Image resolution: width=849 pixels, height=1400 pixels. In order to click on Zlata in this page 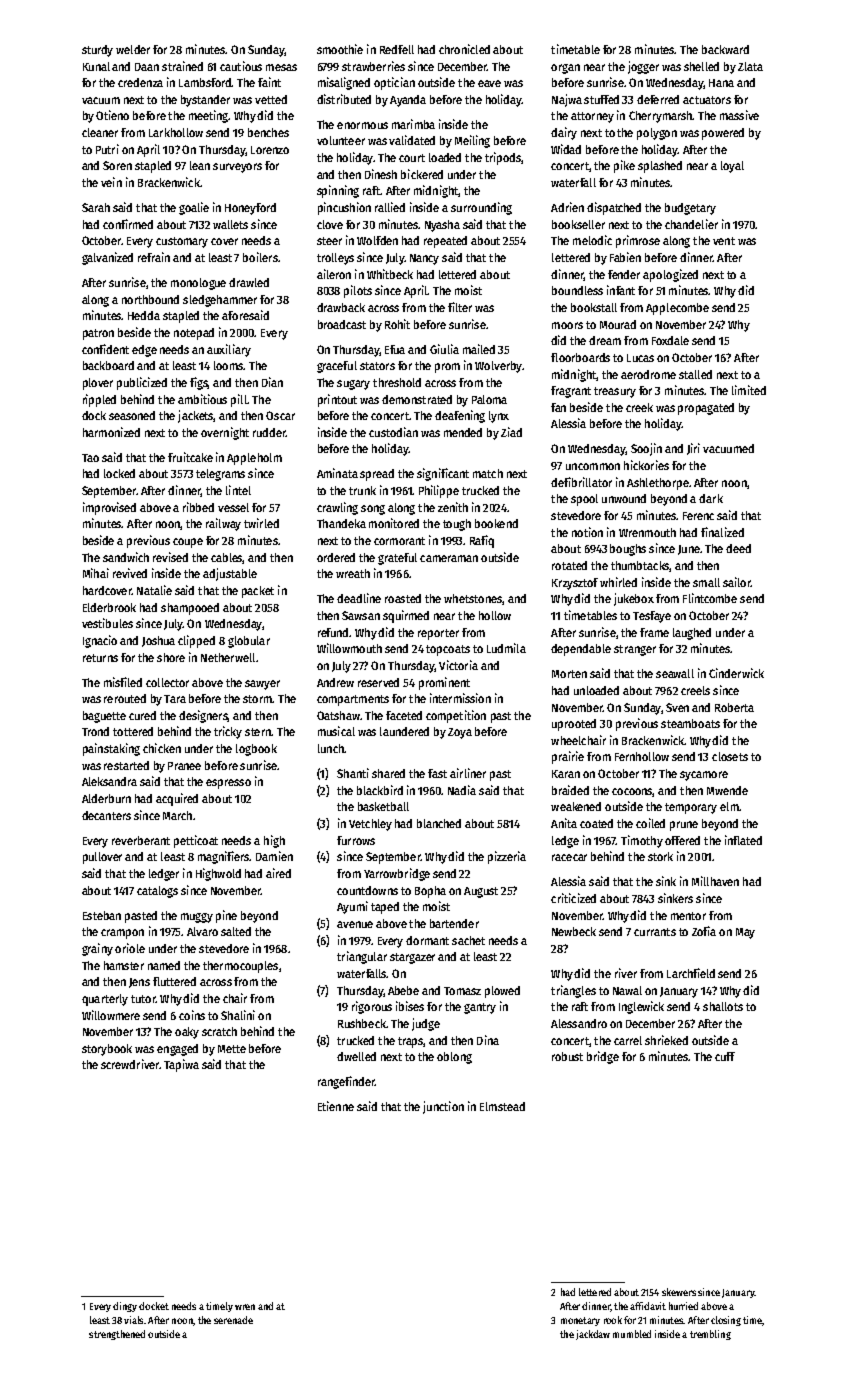, I will do `click(750, 66)`.
